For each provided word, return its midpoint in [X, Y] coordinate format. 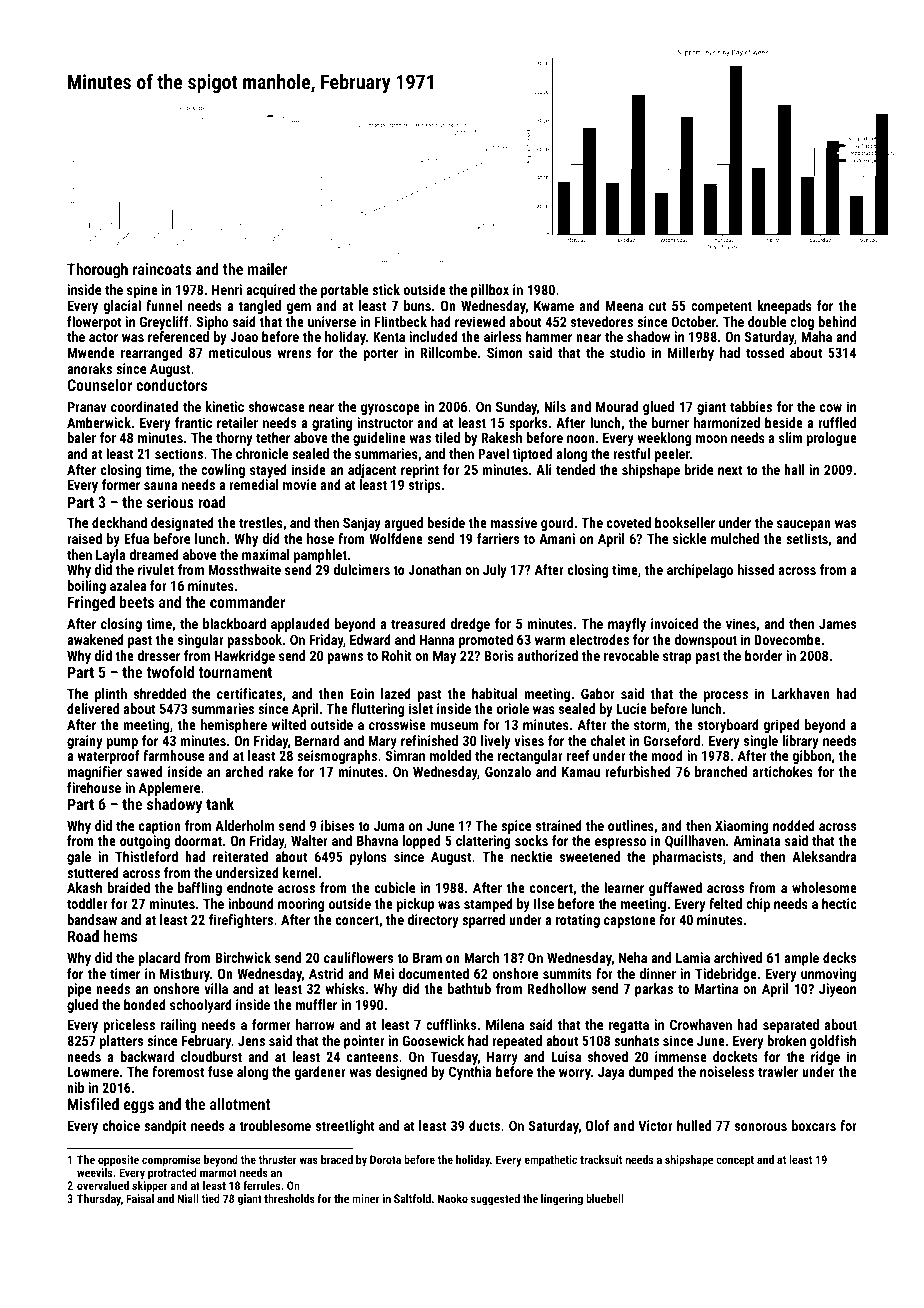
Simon [504, 352]
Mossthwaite [245, 569]
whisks [345, 988]
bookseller [685, 522]
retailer [237, 422]
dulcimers [362, 569]
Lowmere [93, 1072]
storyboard [728, 726]
